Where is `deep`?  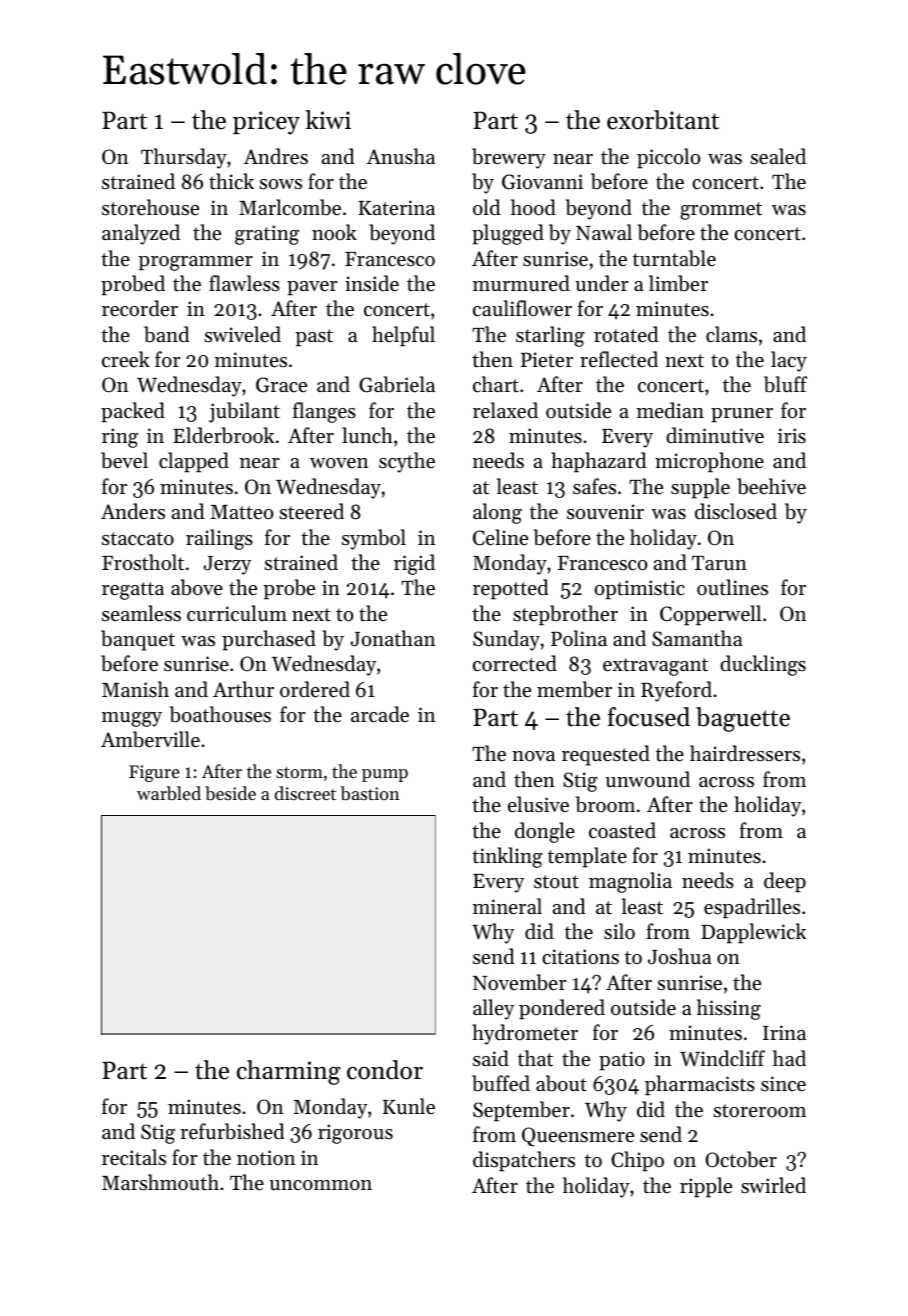 deep is located at coordinates (785, 882).
